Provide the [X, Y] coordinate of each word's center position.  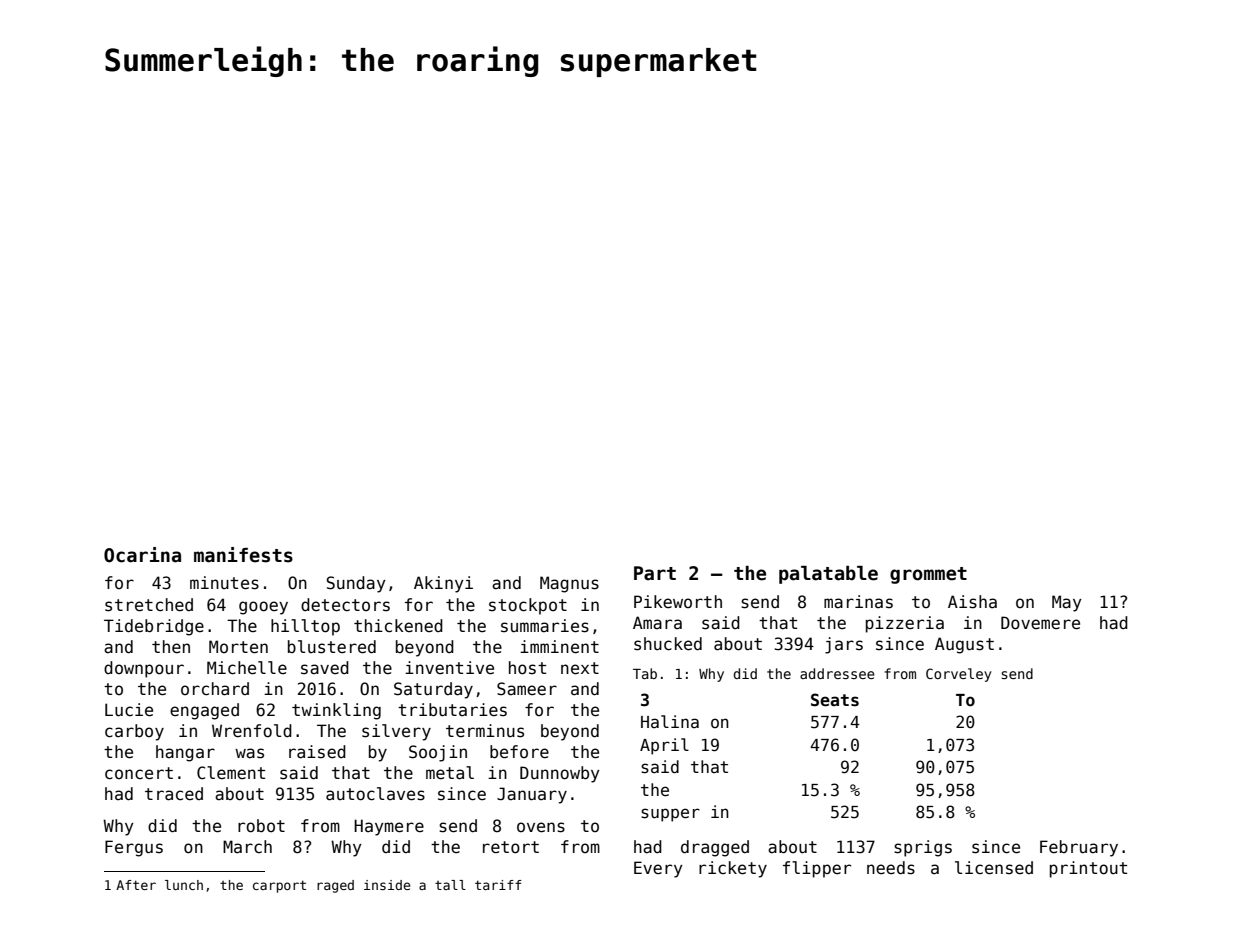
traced [174, 794]
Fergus [134, 848]
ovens [541, 827]
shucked [668, 644]
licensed [994, 868]
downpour [144, 669]
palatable [828, 575]
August [964, 645]
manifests [243, 555]
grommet [928, 575]
